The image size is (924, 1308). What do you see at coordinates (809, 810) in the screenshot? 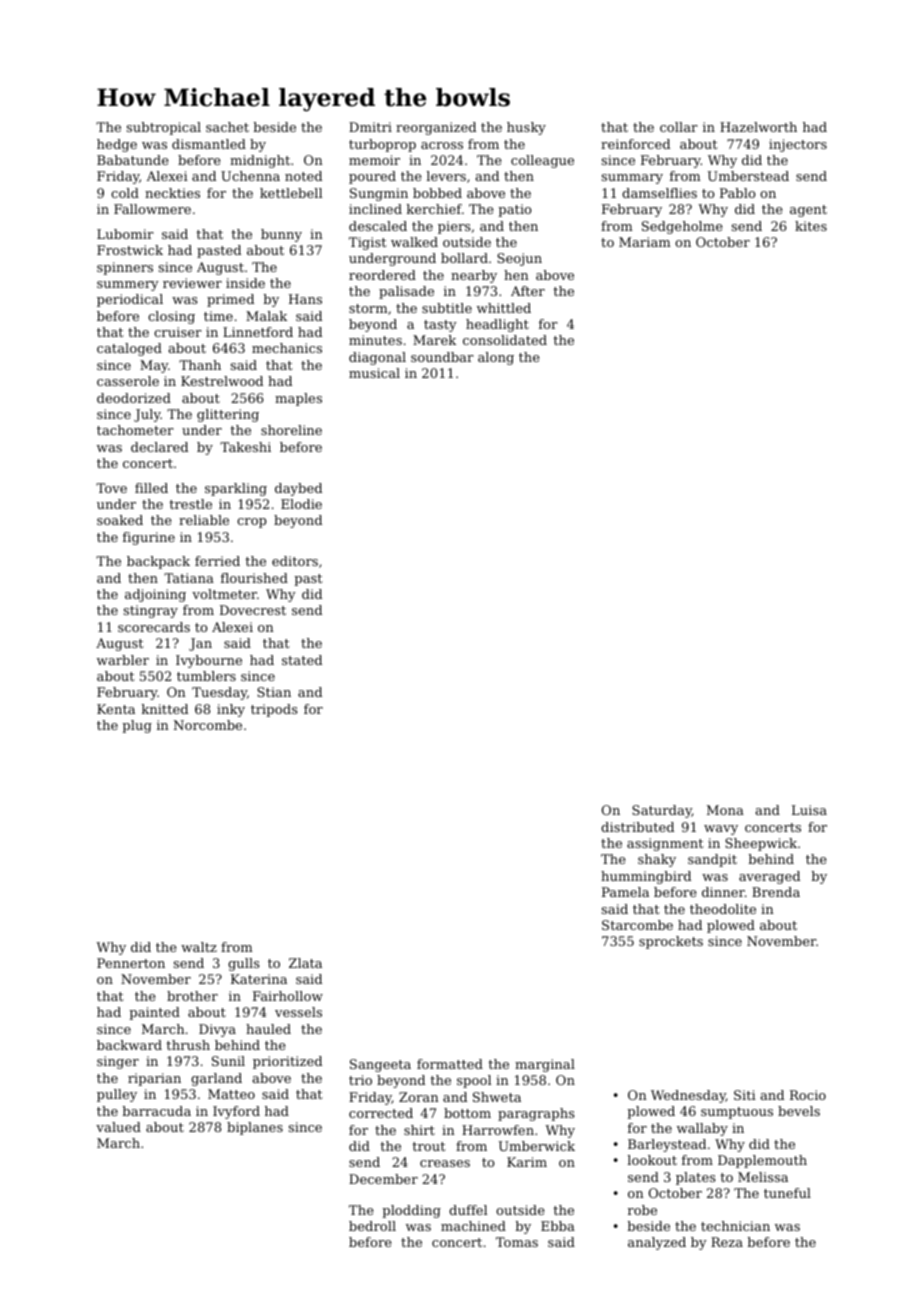
I see `Luisa` at bounding box center [809, 810].
